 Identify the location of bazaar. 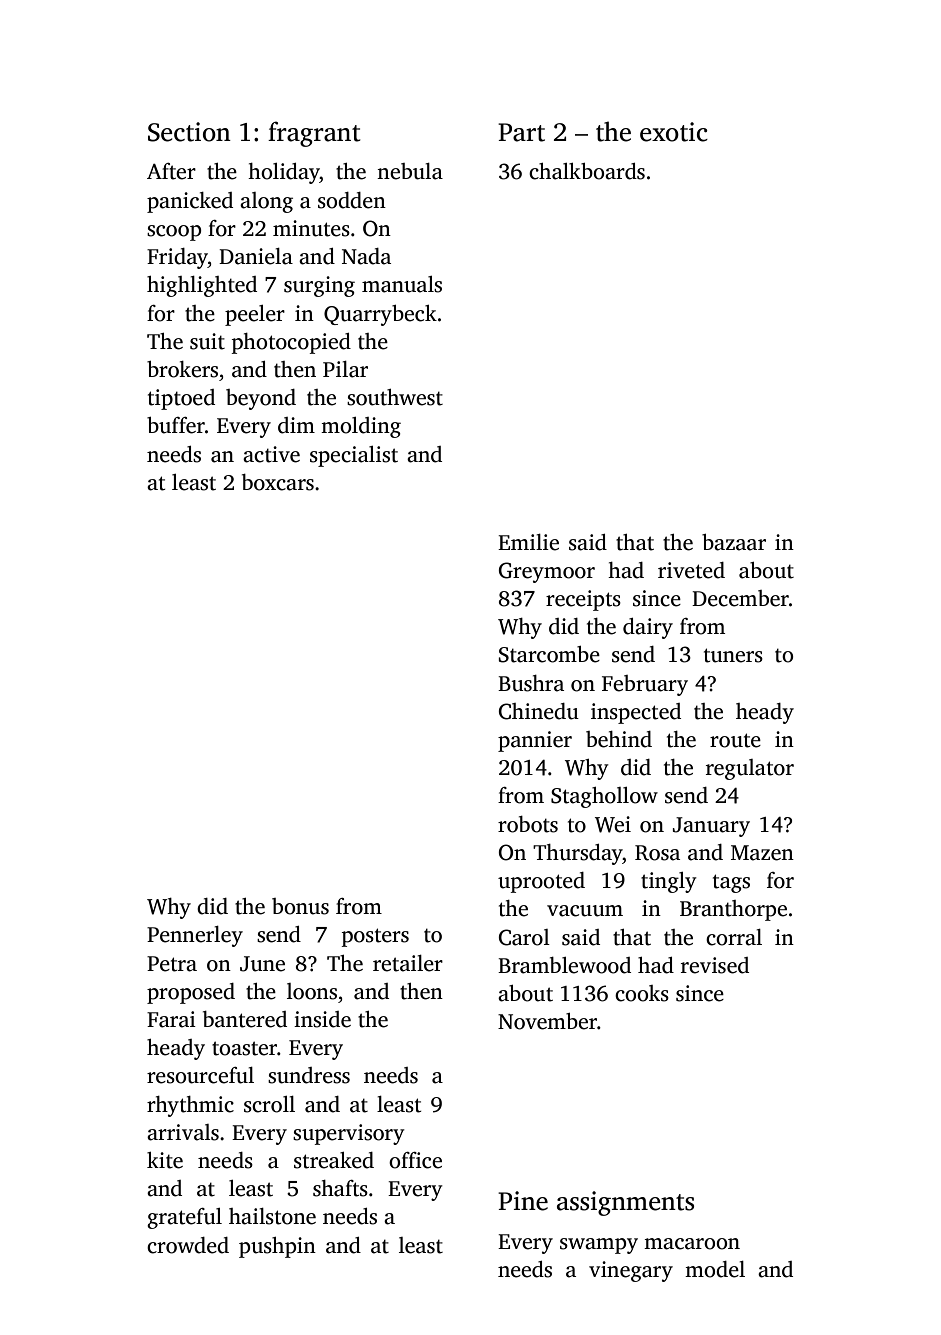
(734, 542).
